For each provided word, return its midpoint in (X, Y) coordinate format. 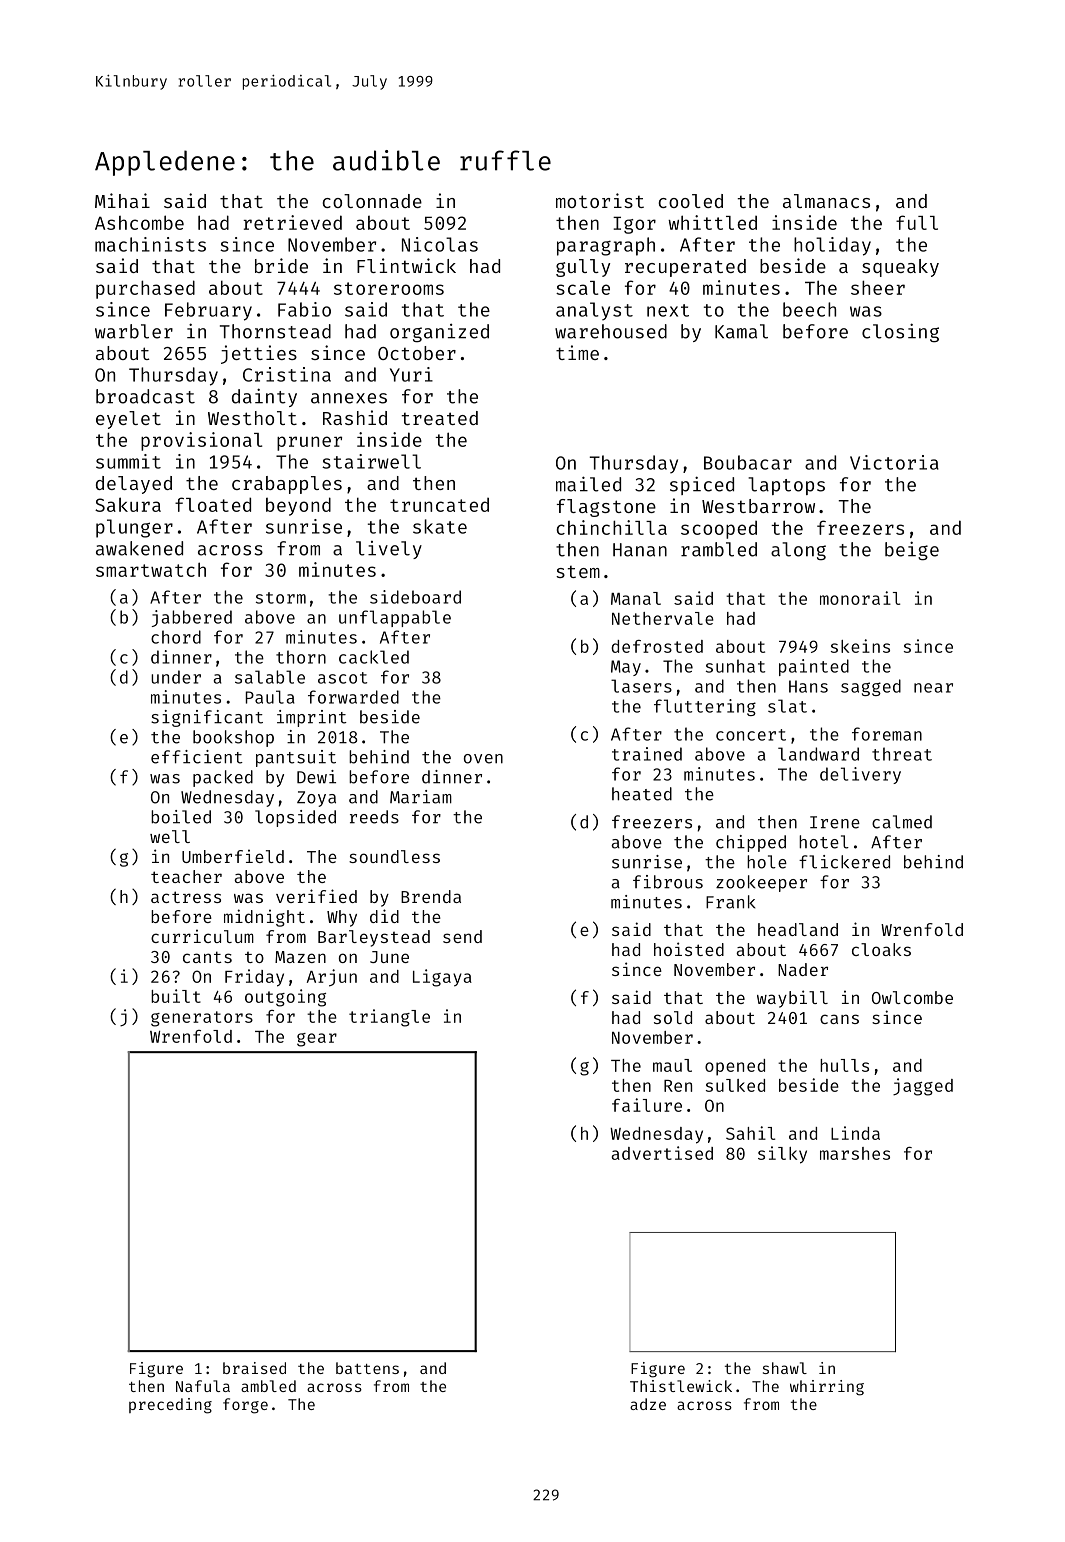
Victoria (894, 462)
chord (176, 637)
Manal (636, 598)
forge (245, 1406)
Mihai (122, 200)
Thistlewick (681, 1386)
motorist (600, 200)
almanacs (826, 201)
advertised (662, 1153)
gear (317, 1040)
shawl (785, 1368)
